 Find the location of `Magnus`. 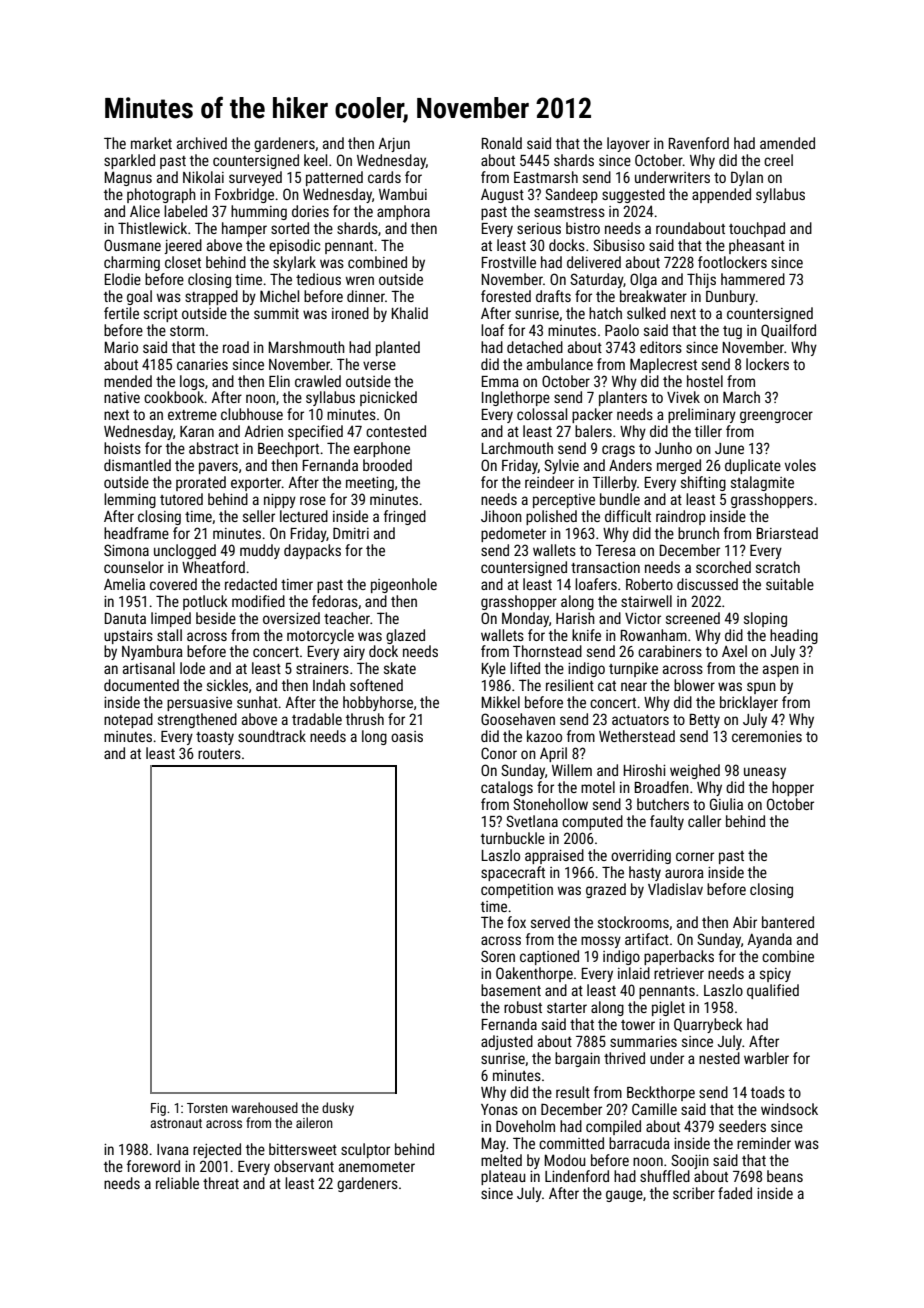

Magnus is located at coordinates (128, 178).
